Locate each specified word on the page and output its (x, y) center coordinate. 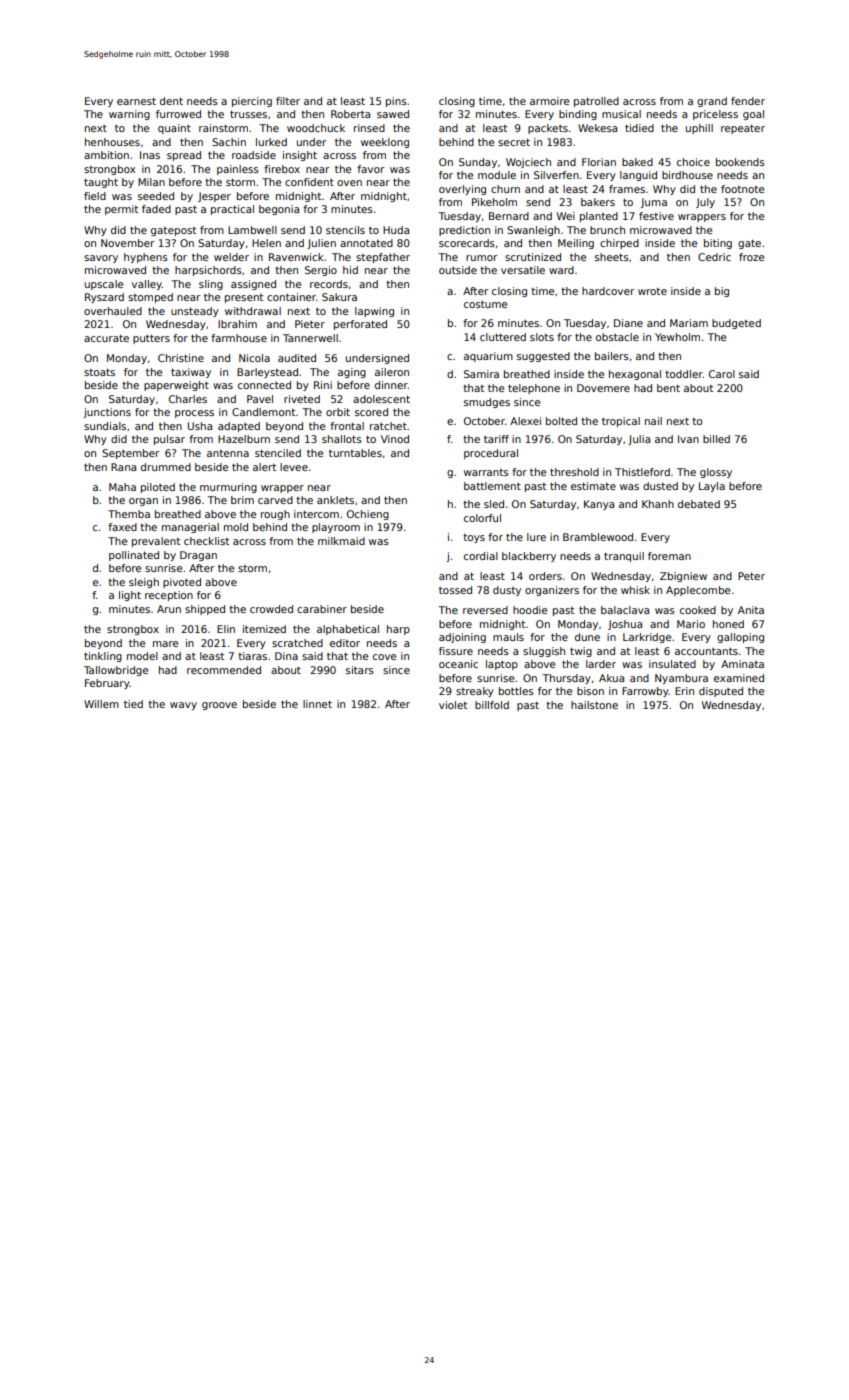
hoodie (530, 610)
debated (699, 504)
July (705, 203)
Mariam (689, 323)
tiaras (252, 656)
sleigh (144, 583)
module (497, 175)
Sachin (229, 142)
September (131, 454)
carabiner (322, 609)
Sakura (339, 297)
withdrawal (253, 311)
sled (494, 504)
